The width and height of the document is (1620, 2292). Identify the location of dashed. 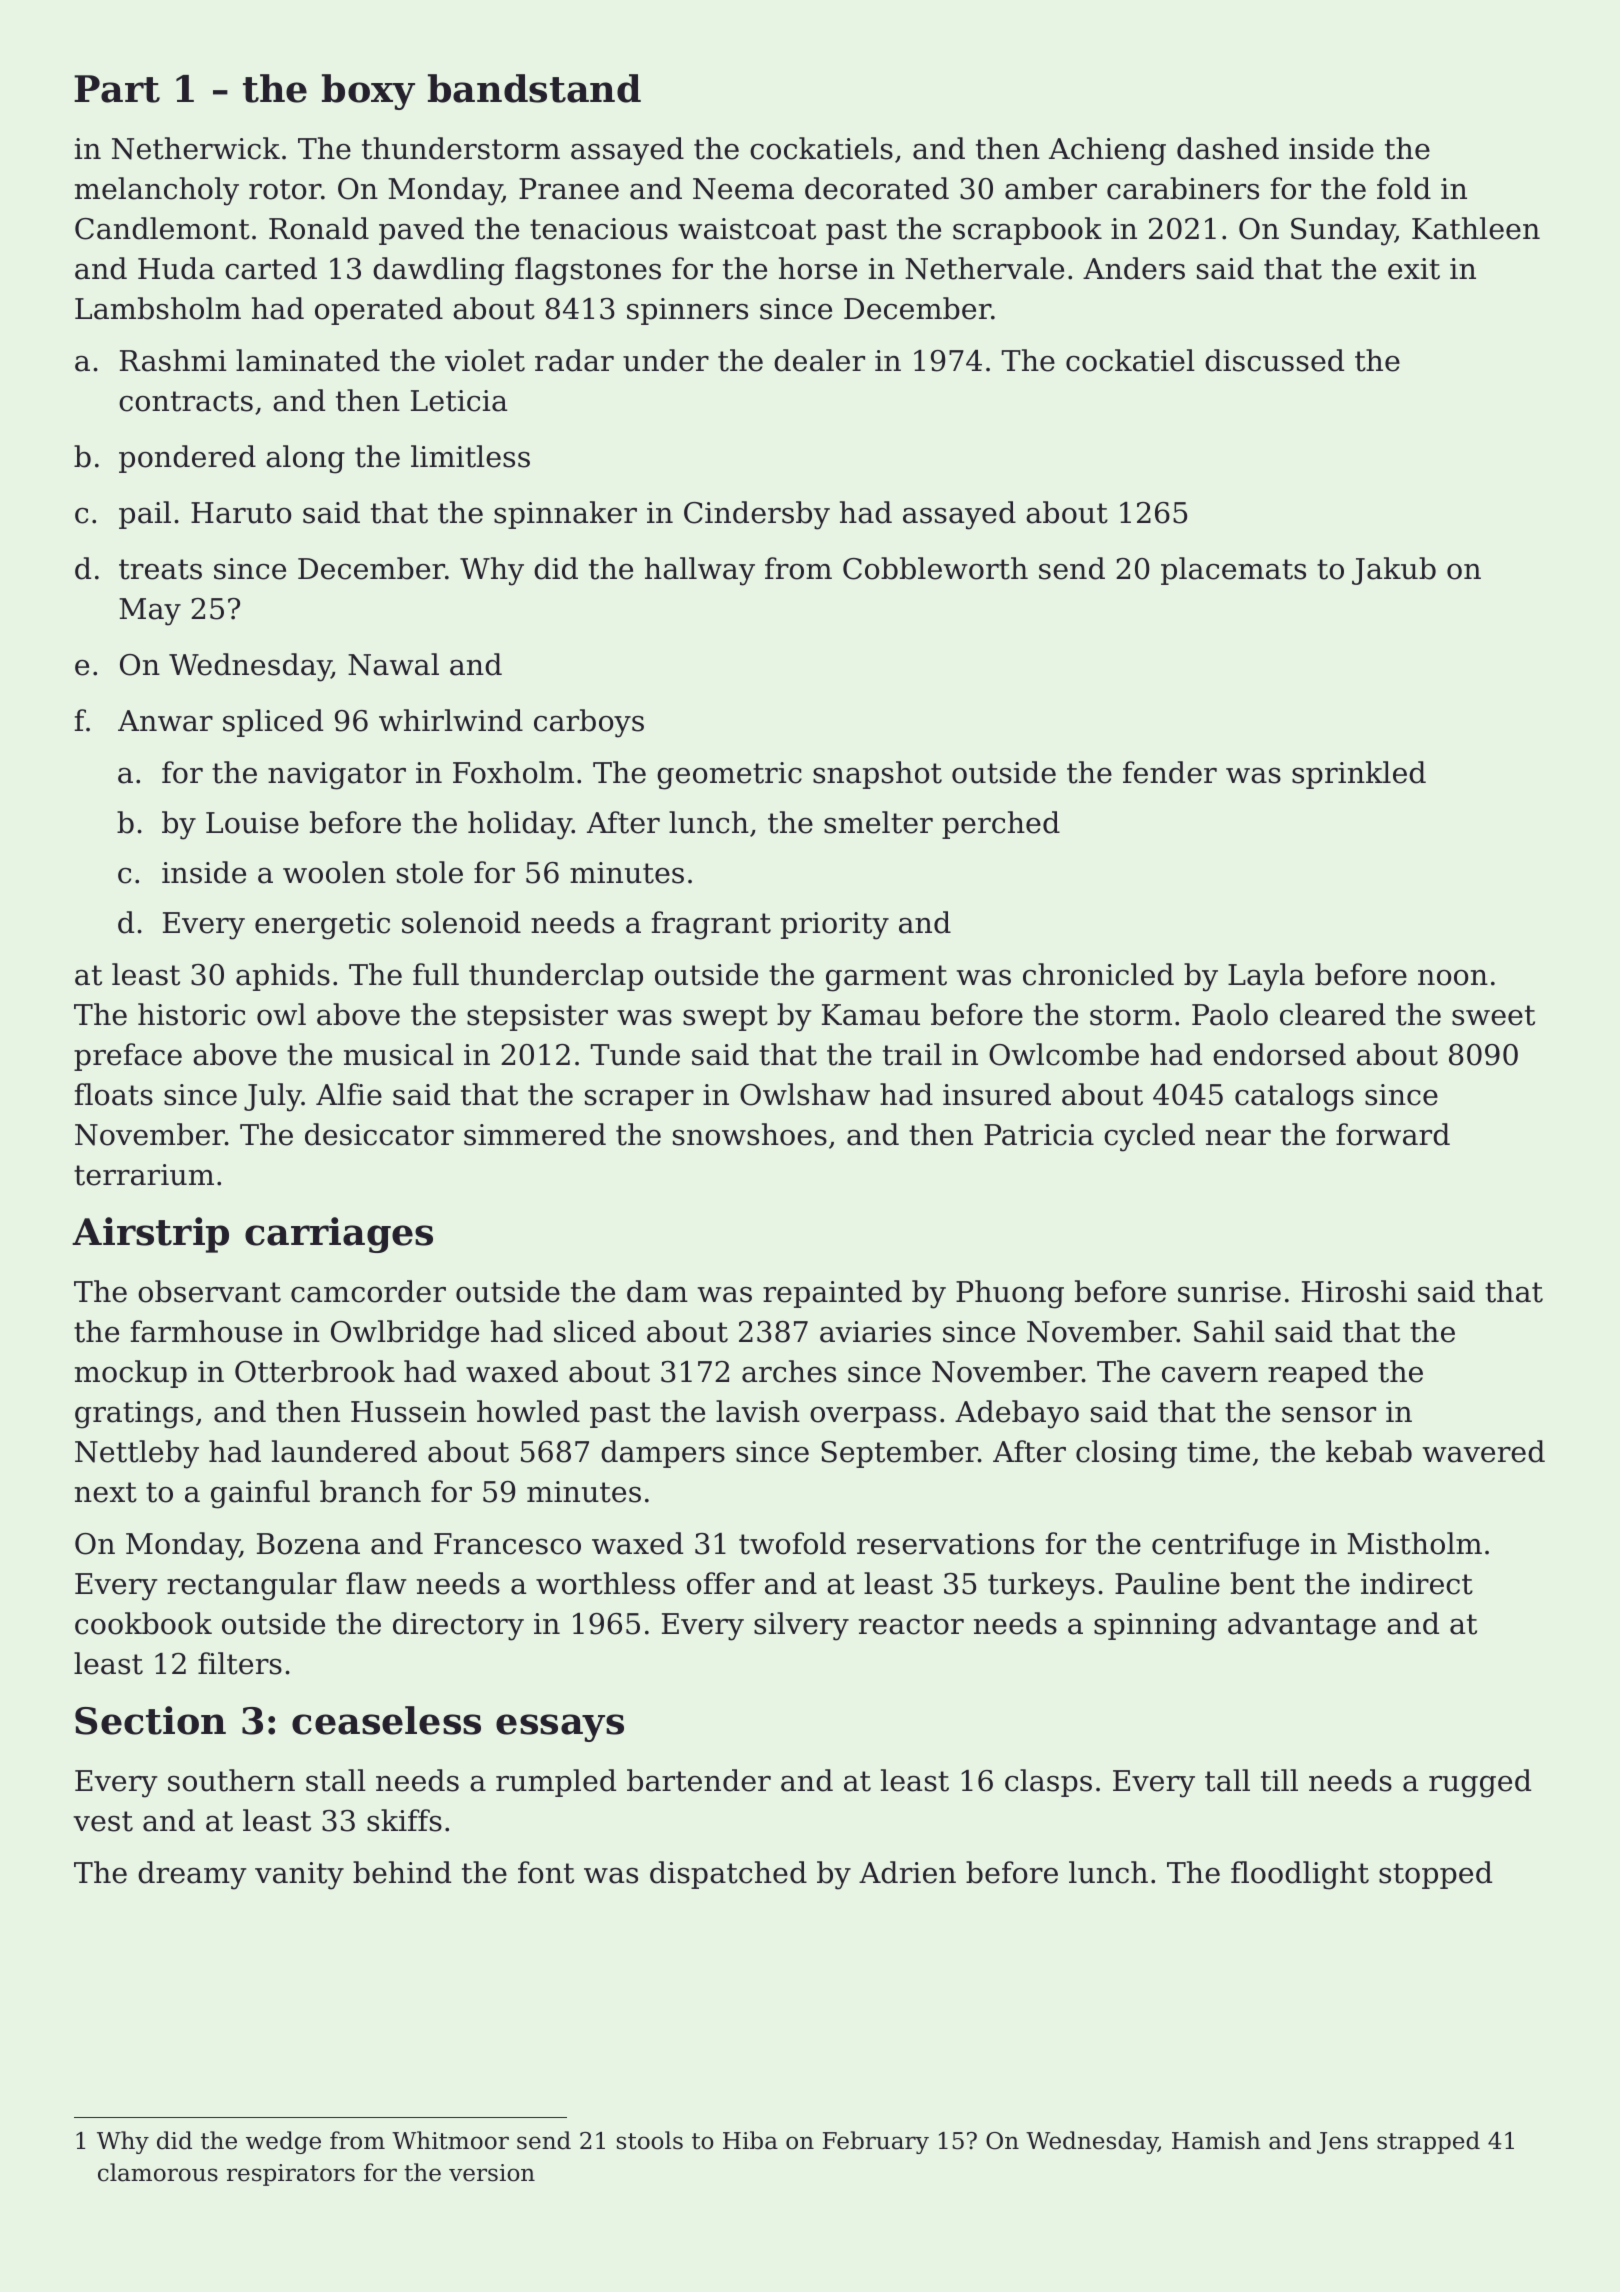
(1228, 148).
